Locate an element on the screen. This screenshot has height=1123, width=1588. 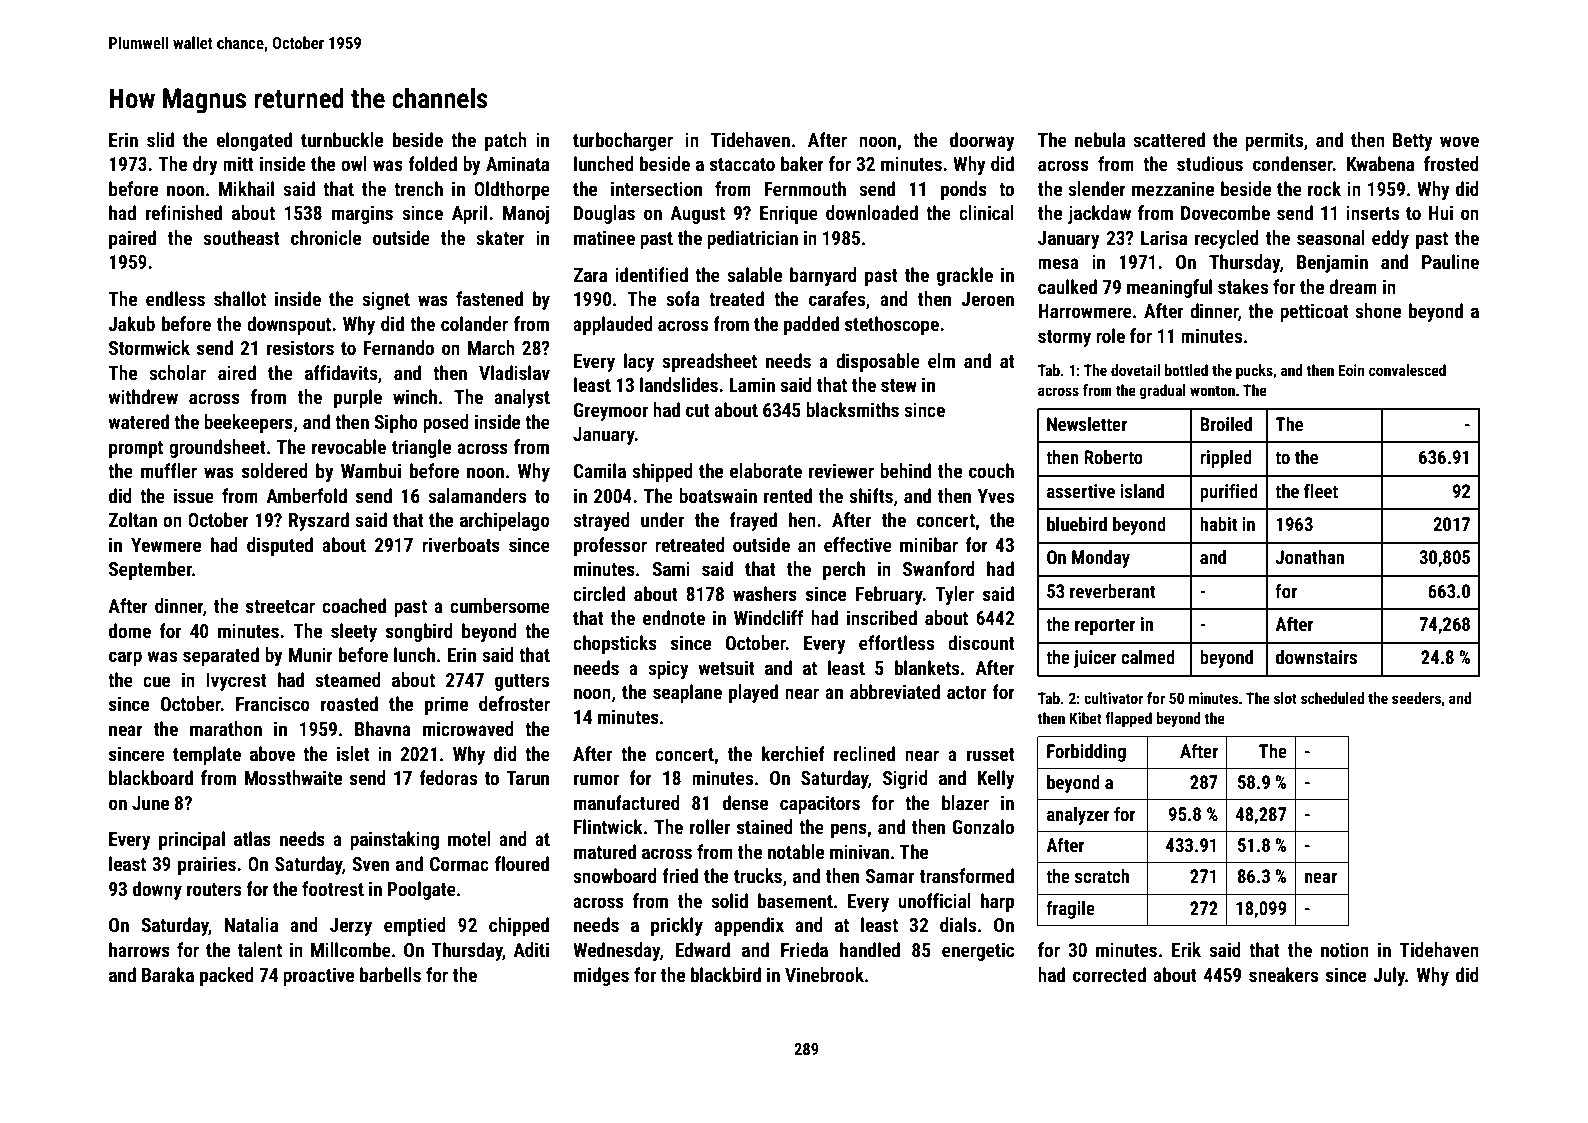
clinical is located at coordinates (986, 212).
